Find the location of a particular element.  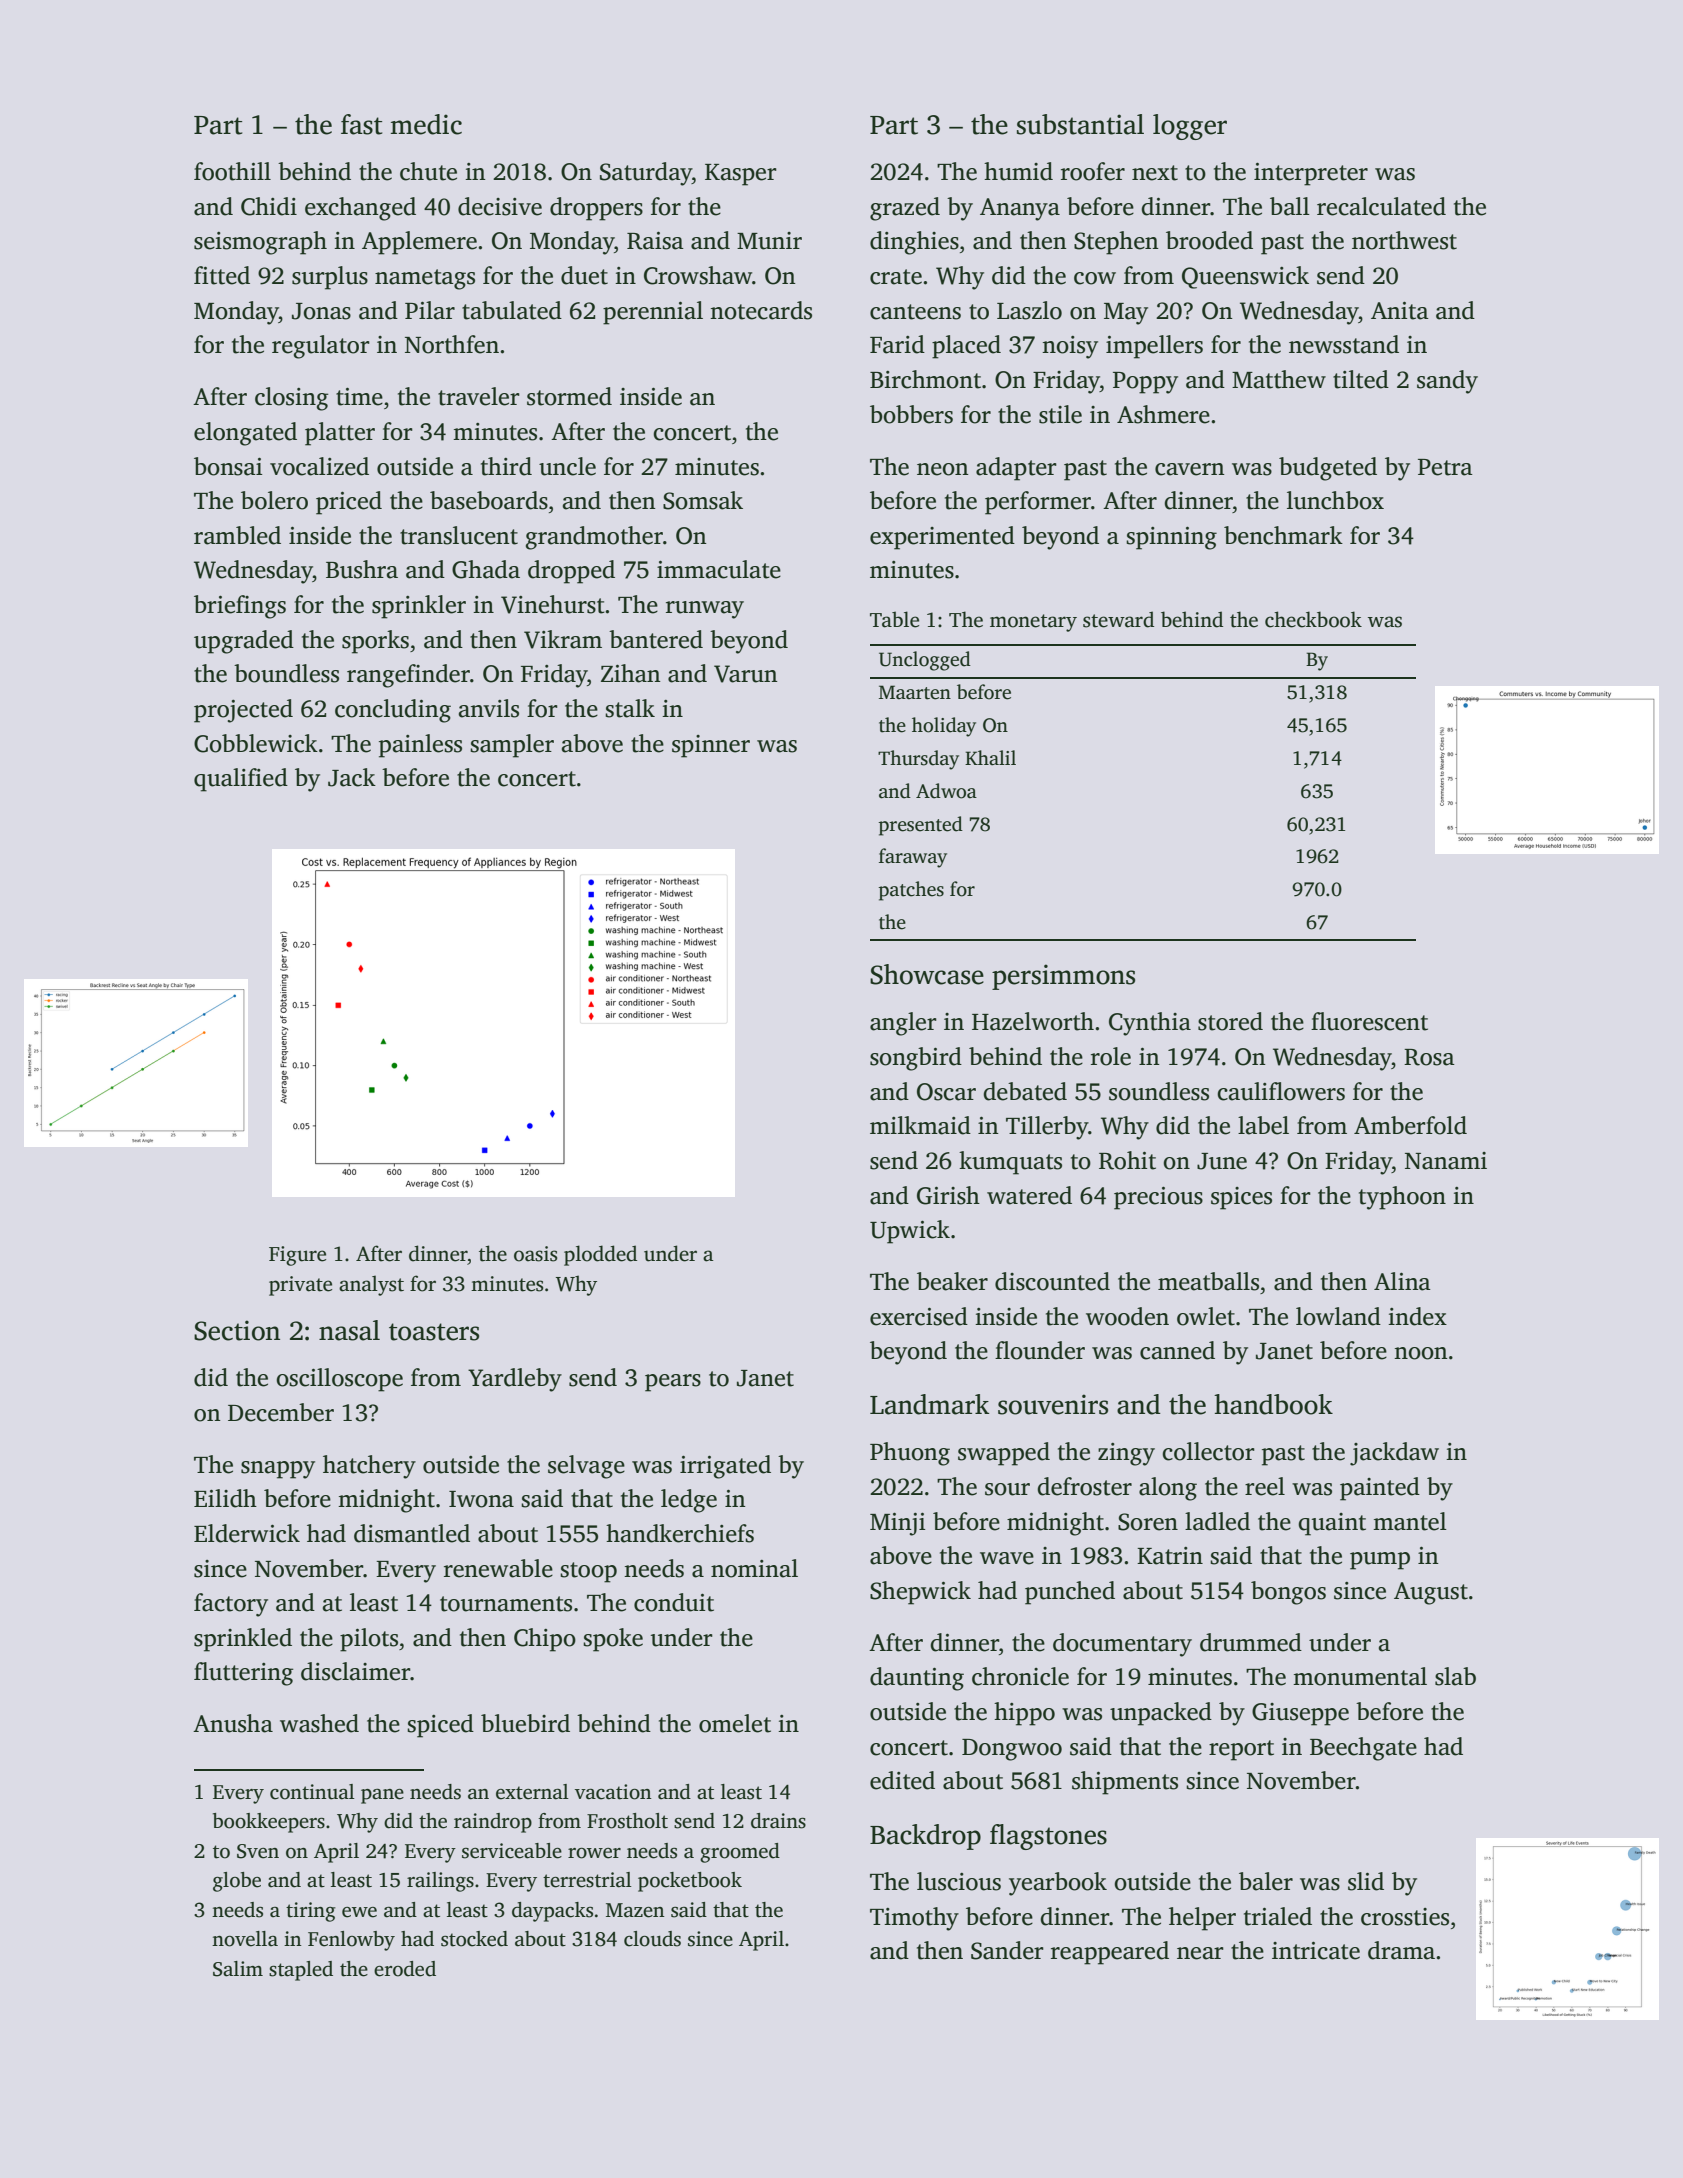

discounted is located at coordinates (1052, 1281).
